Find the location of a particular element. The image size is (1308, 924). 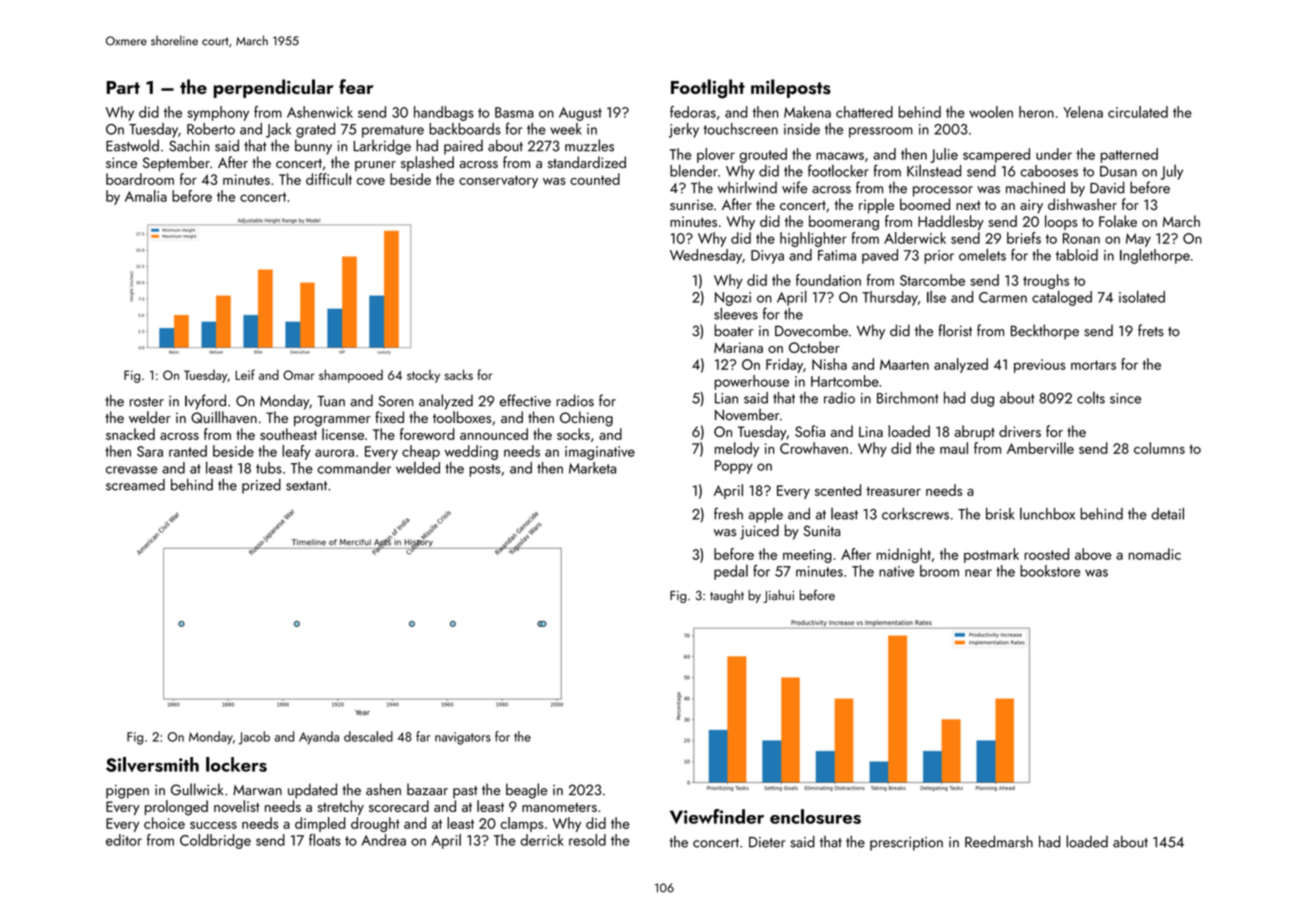

far is located at coordinates (423, 736).
